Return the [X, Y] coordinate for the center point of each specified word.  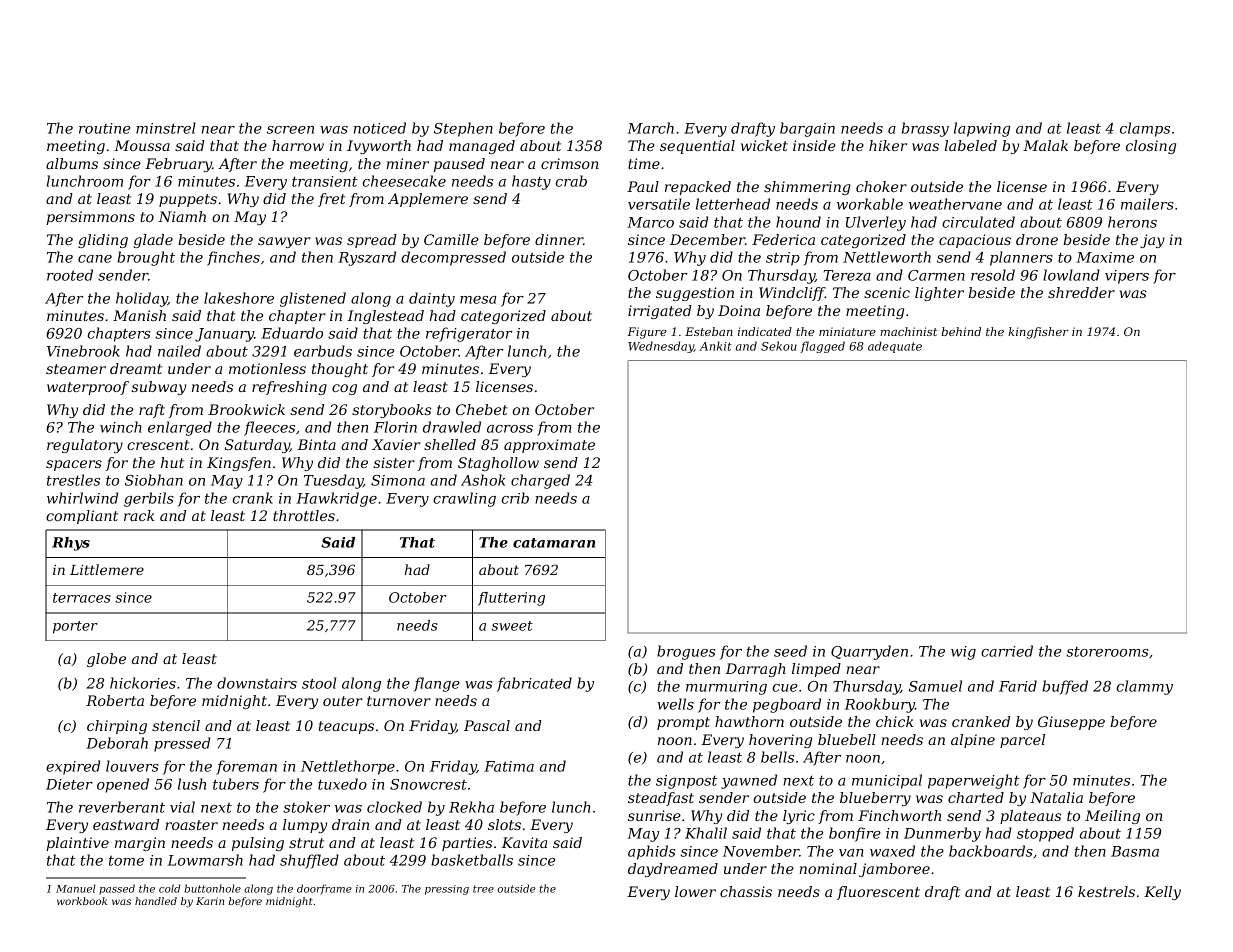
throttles [304, 515]
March [650, 128]
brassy [925, 129]
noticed [380, 128]
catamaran [554, 543]
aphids [651, 852]
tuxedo [342, 784]
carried [1007, 651]
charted [976, 797]
